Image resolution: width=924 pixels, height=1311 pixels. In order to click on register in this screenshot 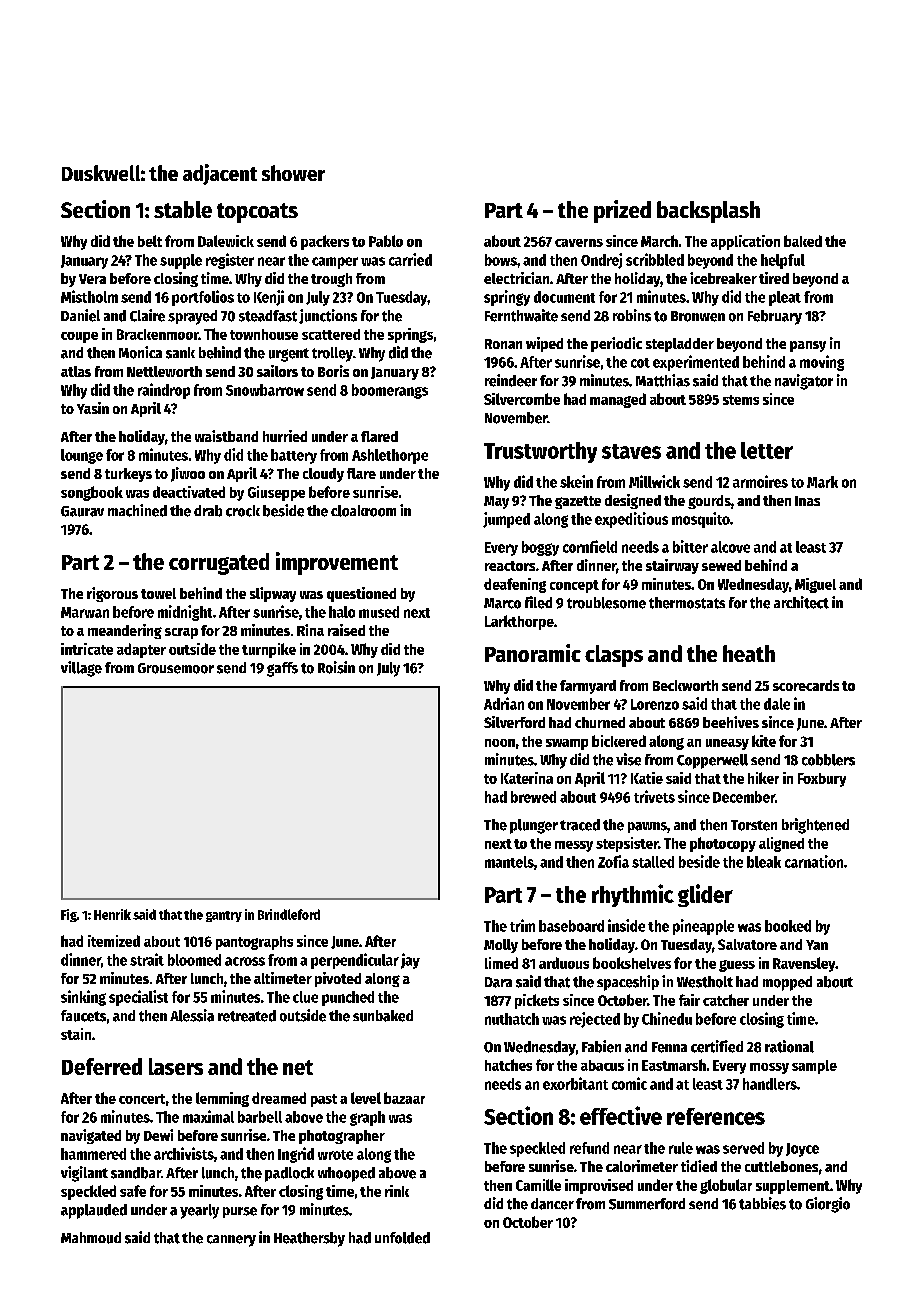, I will do `click(230, 261)`.
